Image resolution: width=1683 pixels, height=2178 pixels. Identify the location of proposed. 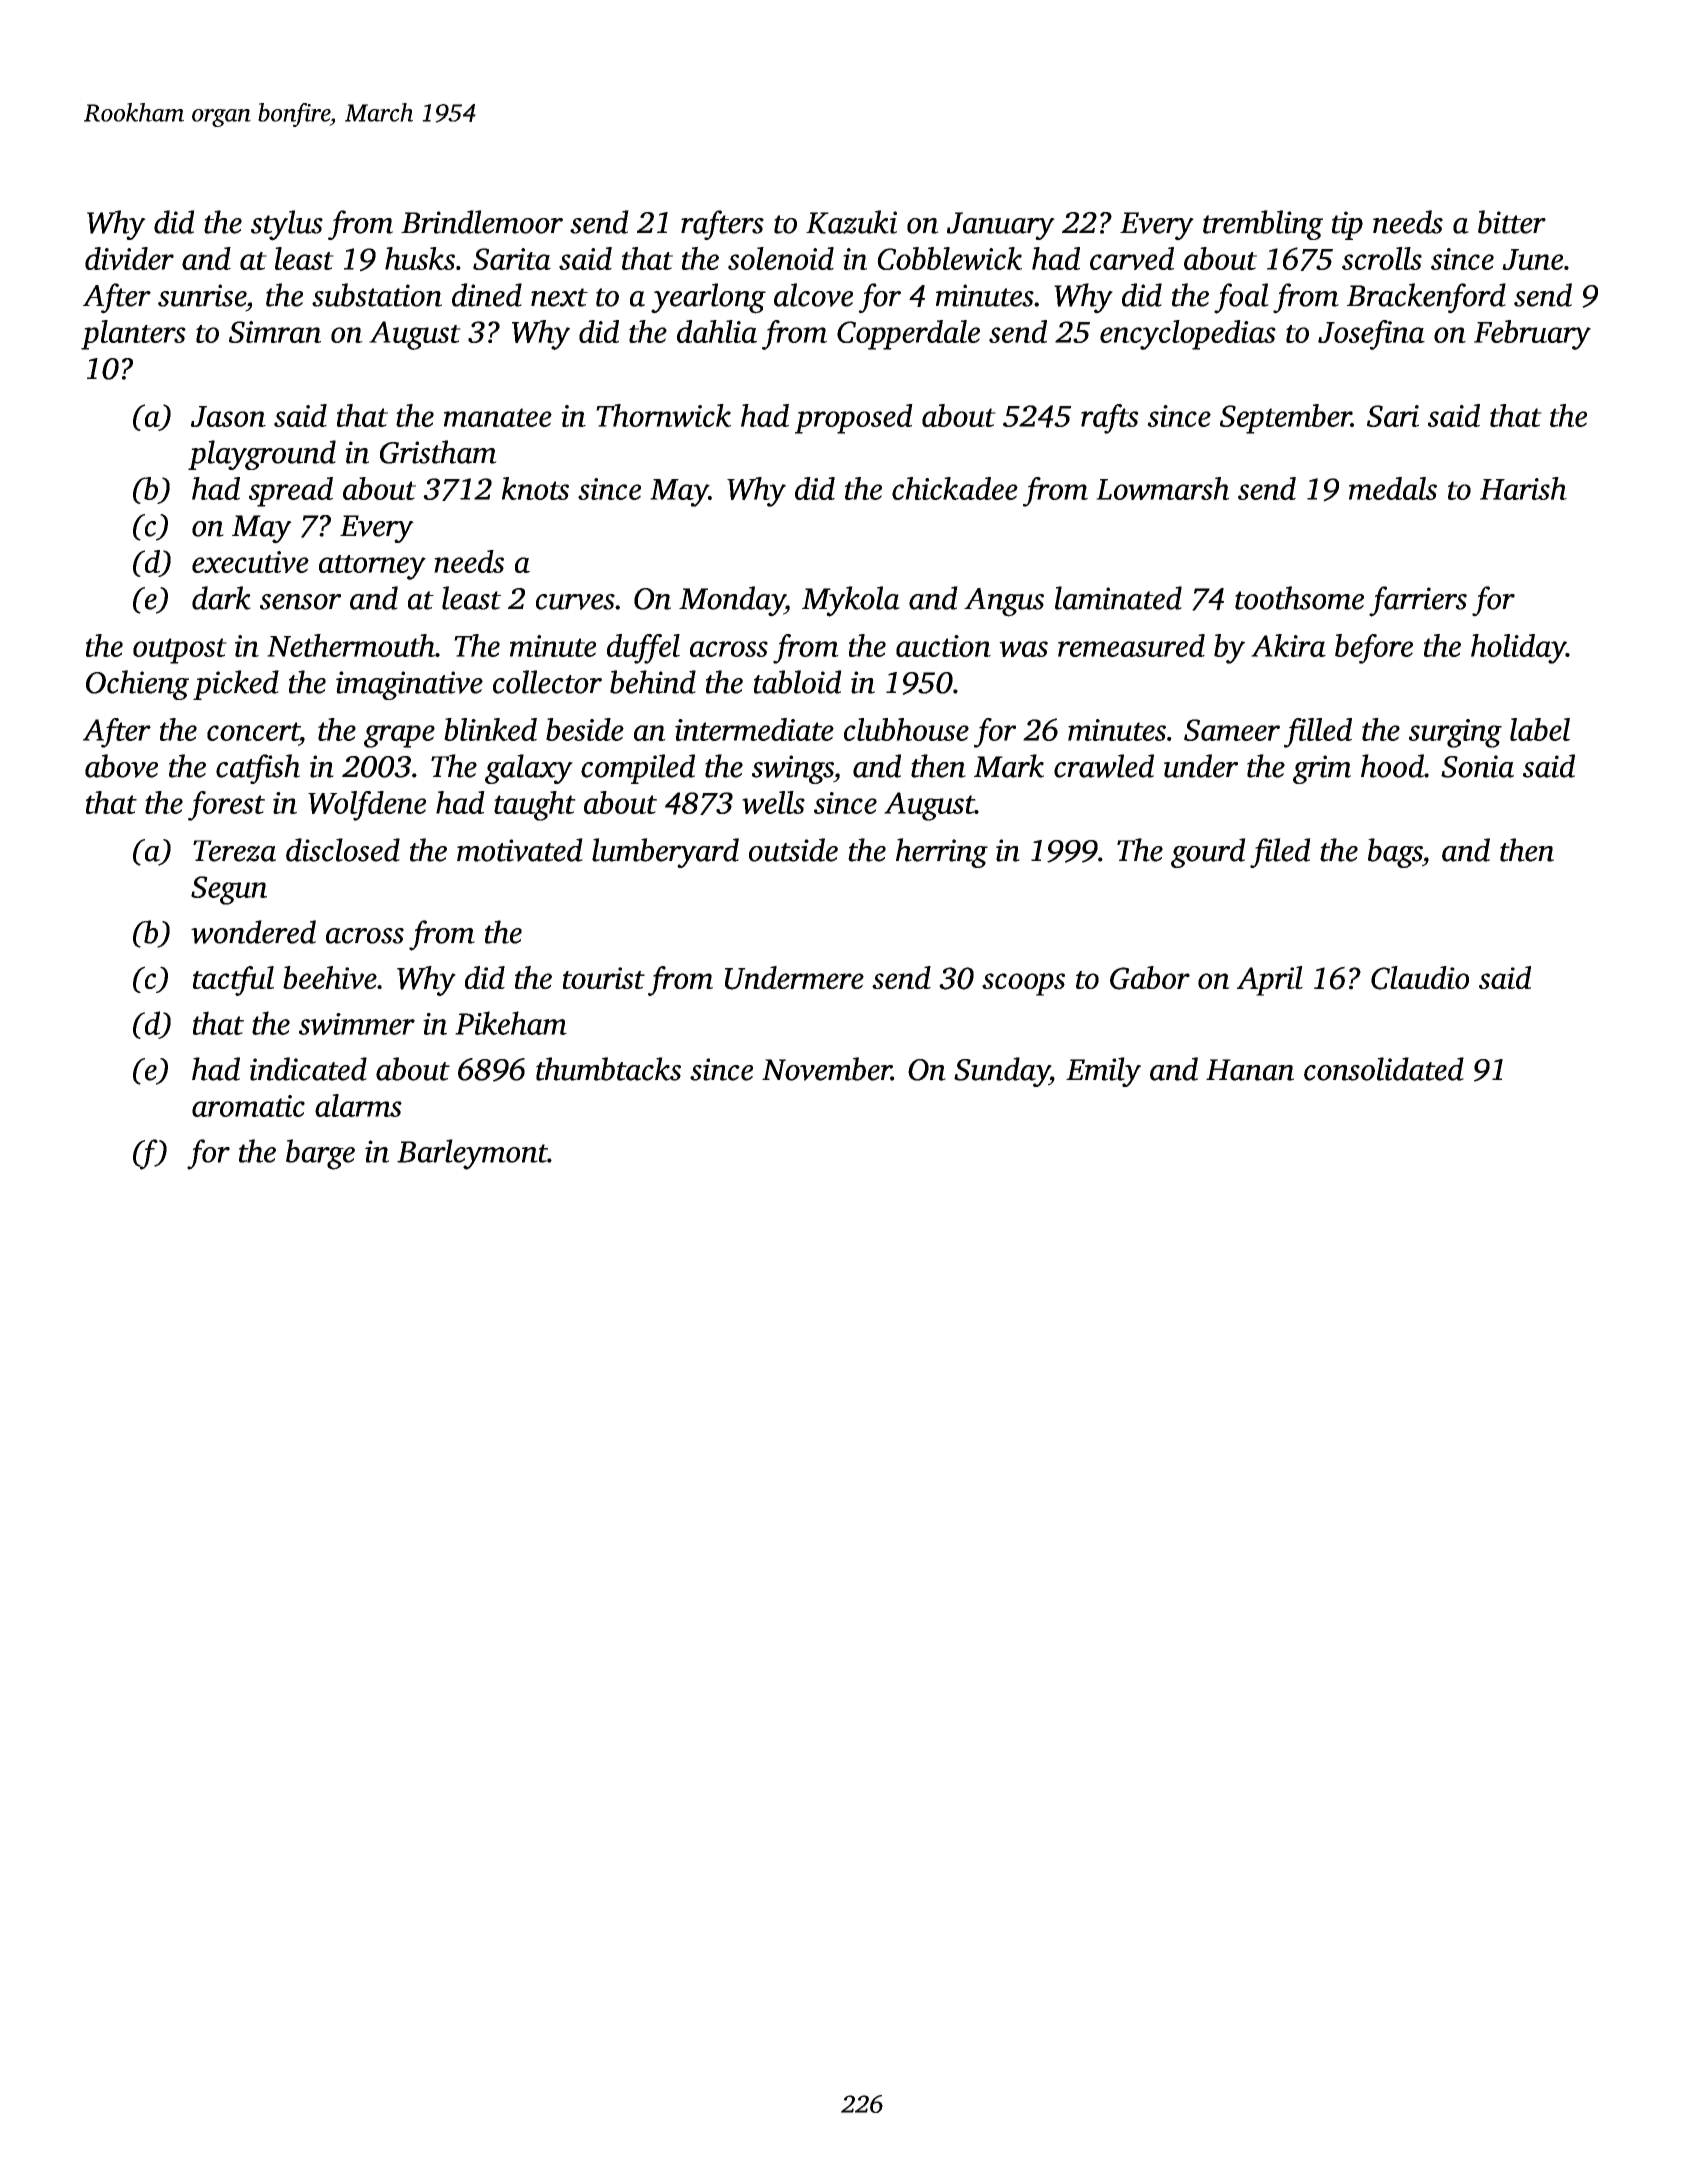
(854, 419).
